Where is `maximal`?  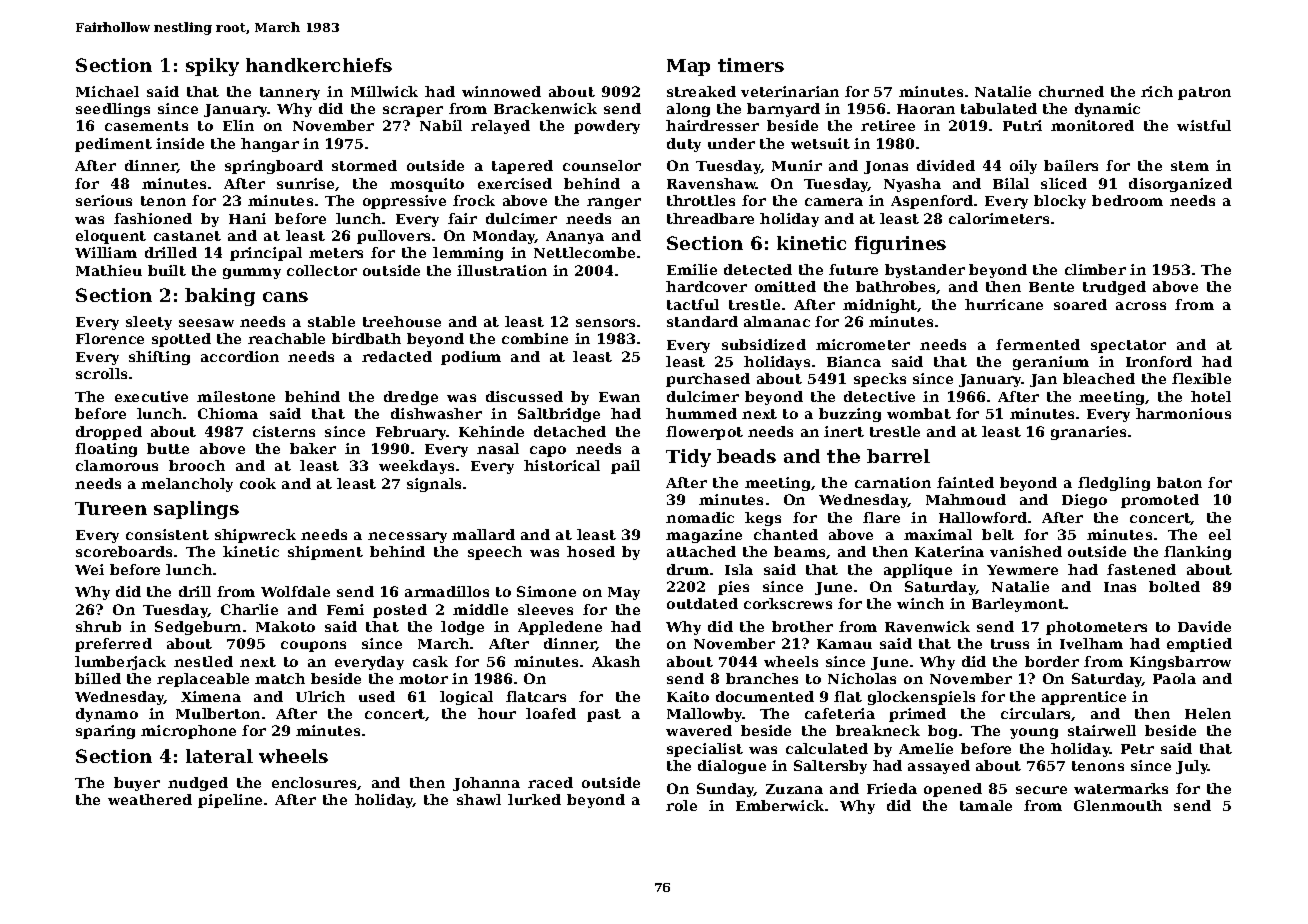 maximal is located at coordinates (938, 534).
